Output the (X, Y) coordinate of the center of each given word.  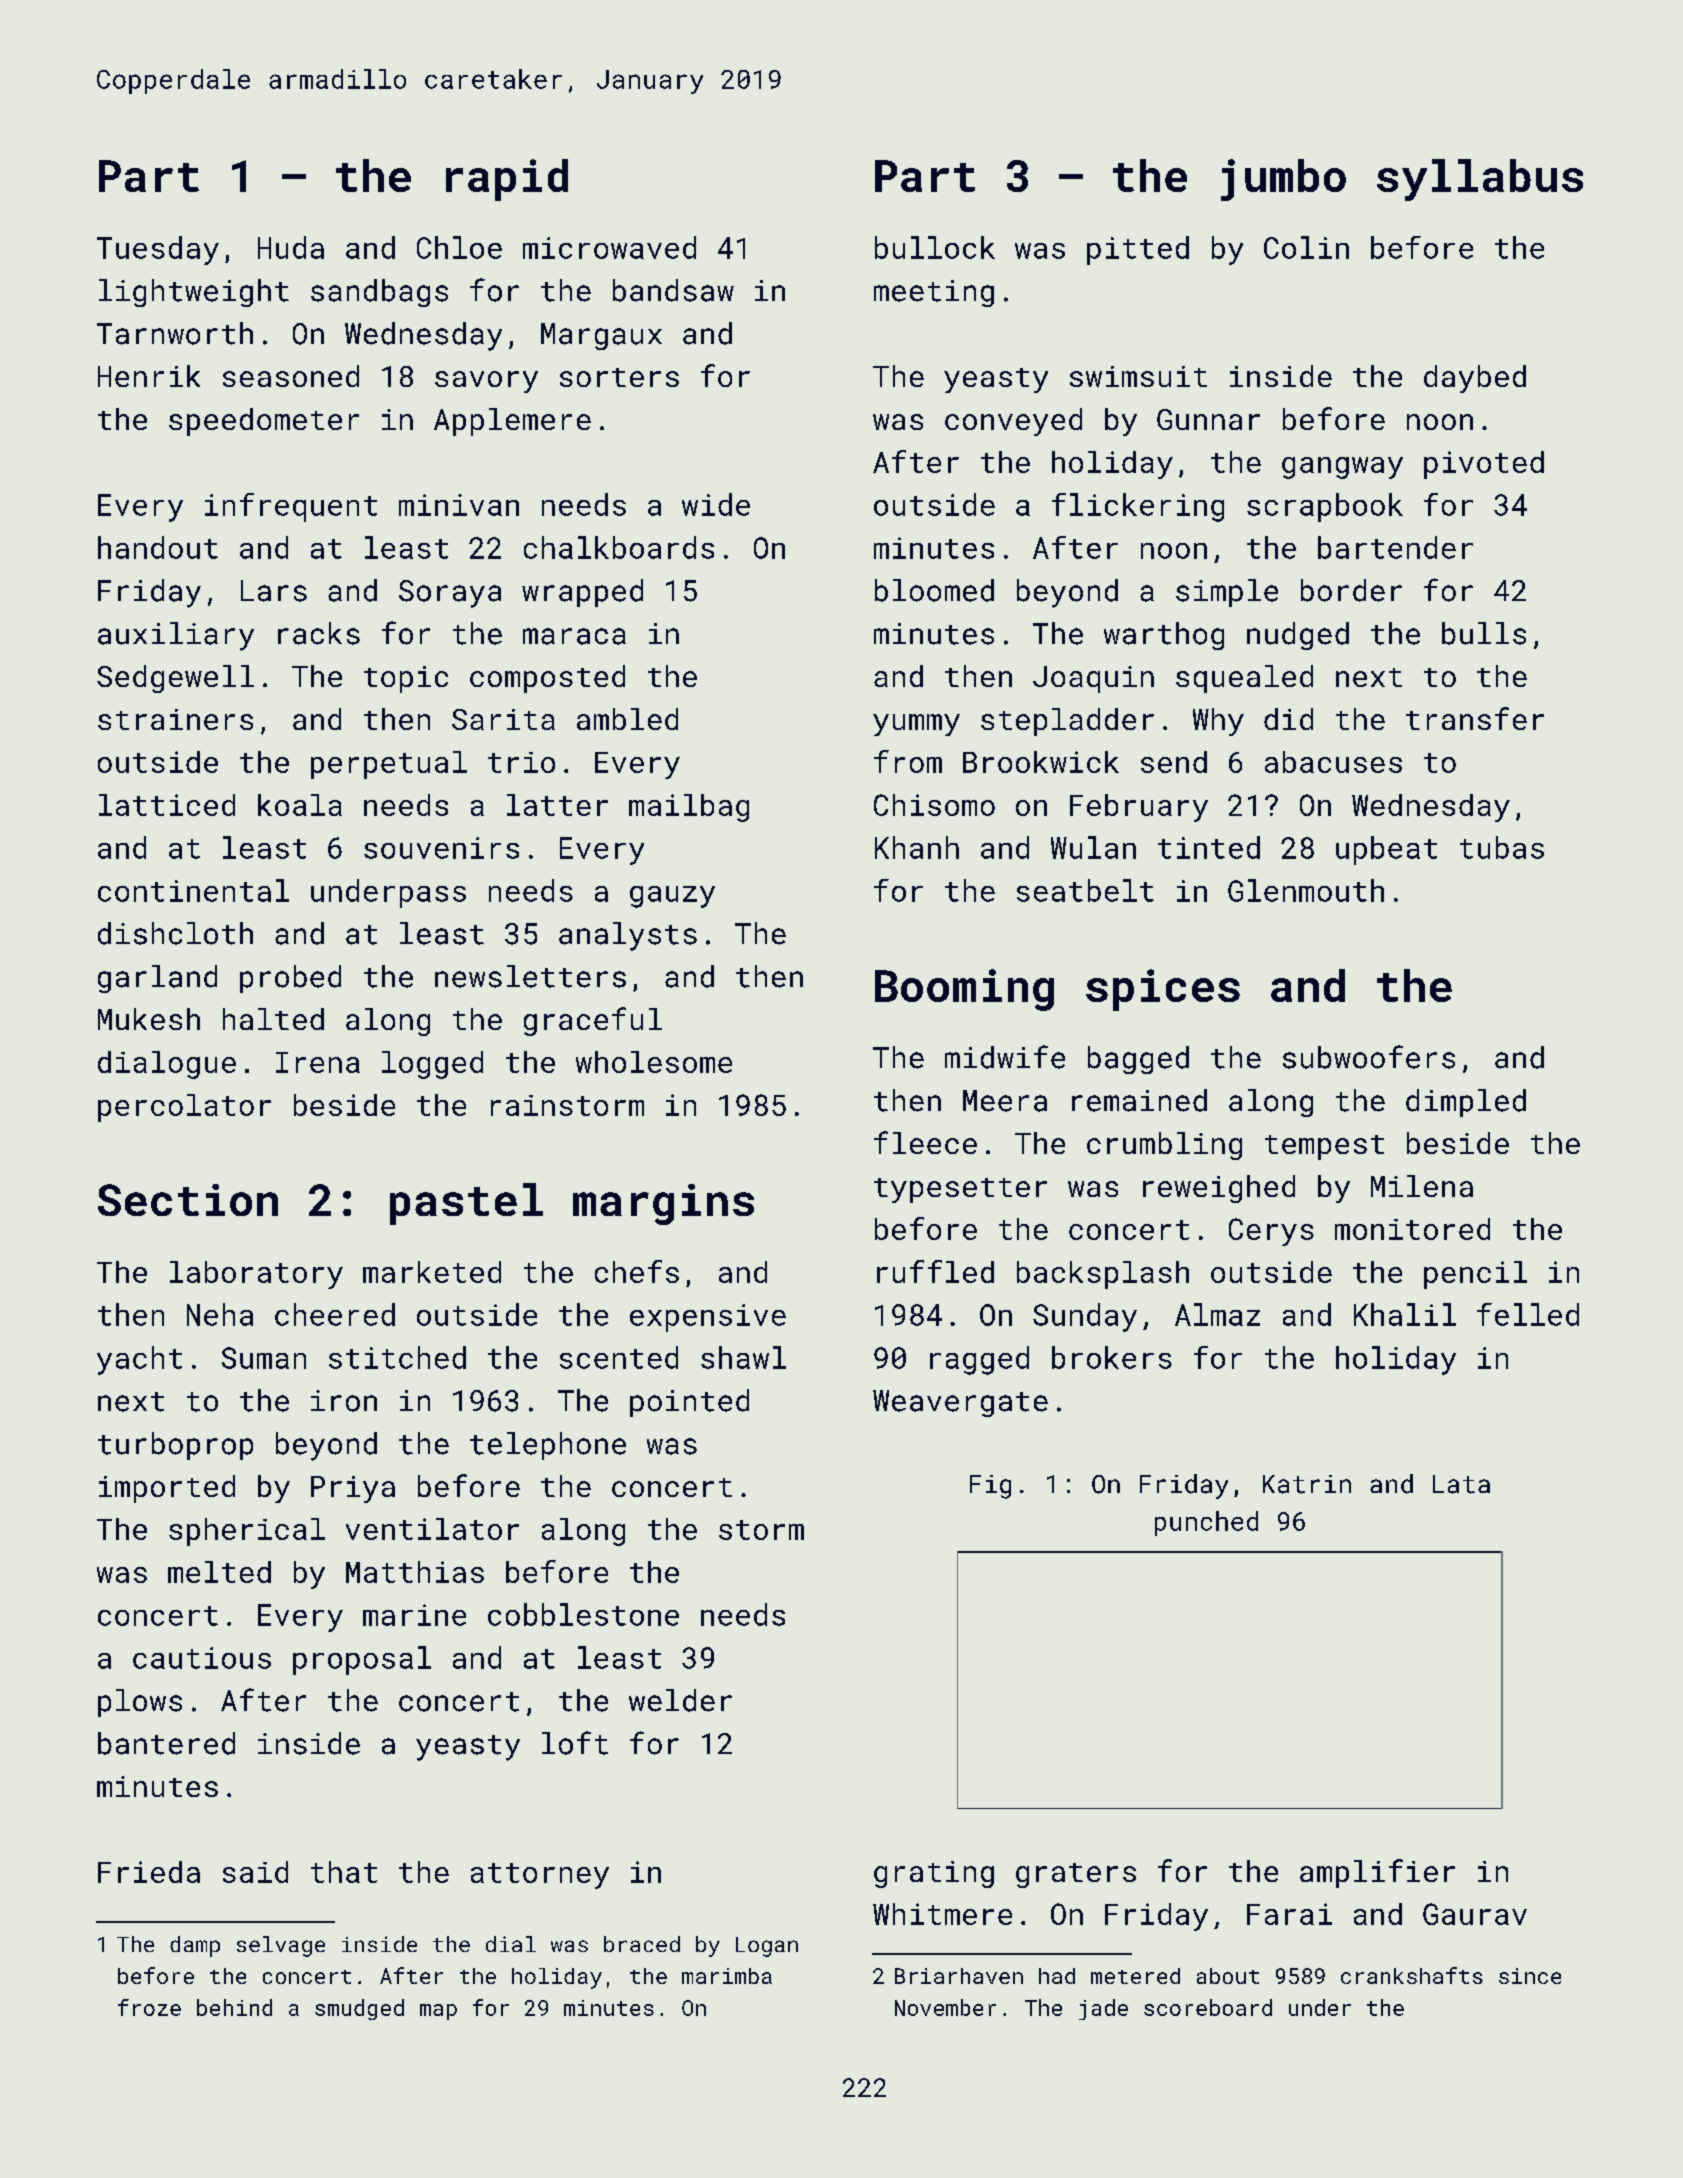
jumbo (1283, 180)
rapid (507, 180)
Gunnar (1208, 419)
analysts (628, 936)
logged (432, 1065)
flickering (1138, 507)
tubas (1502, 847)
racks (319, 633)
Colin (1306, 247)
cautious (202, 1658)
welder (680, 1700)
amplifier (1377, 1873)
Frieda (149, 1872)
